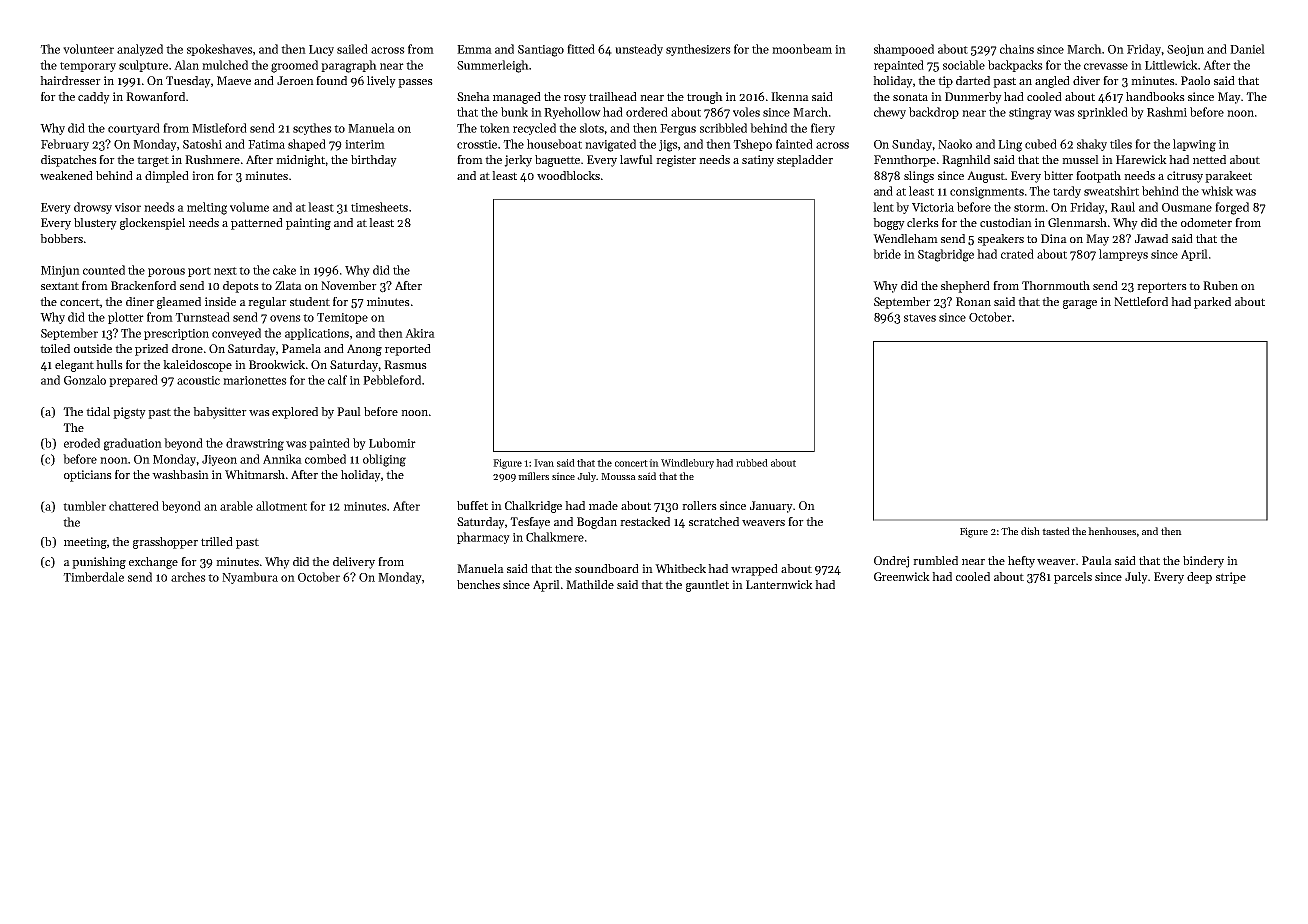 Image resolution: width=1308 pixels, height=924 pixels. What do you see at coordinates (1112, 531) in the screenshot?
I see `henhouses` at bounding box center [1112, 531].
